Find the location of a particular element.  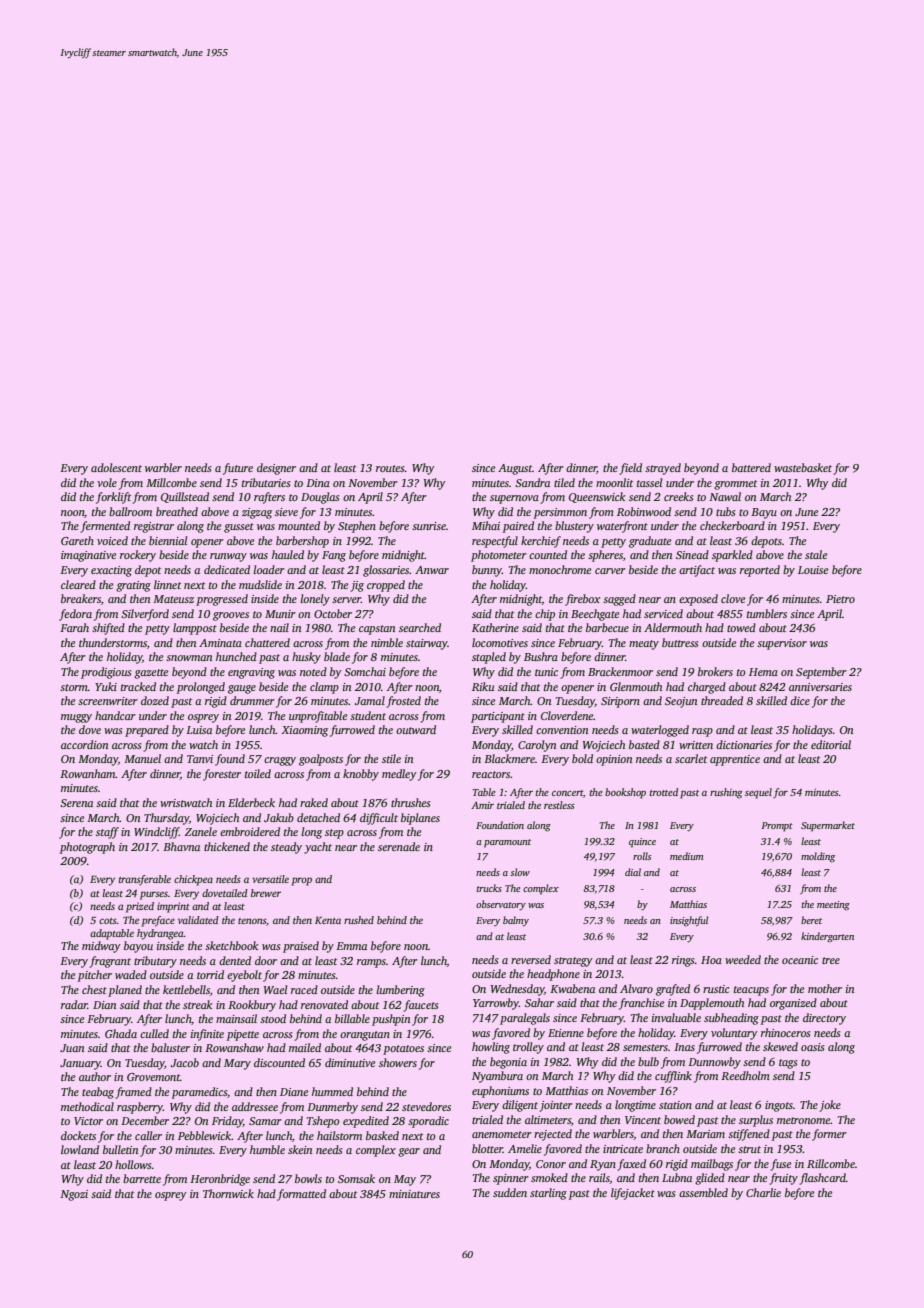

dozed is located at coordinates (155, 700).
